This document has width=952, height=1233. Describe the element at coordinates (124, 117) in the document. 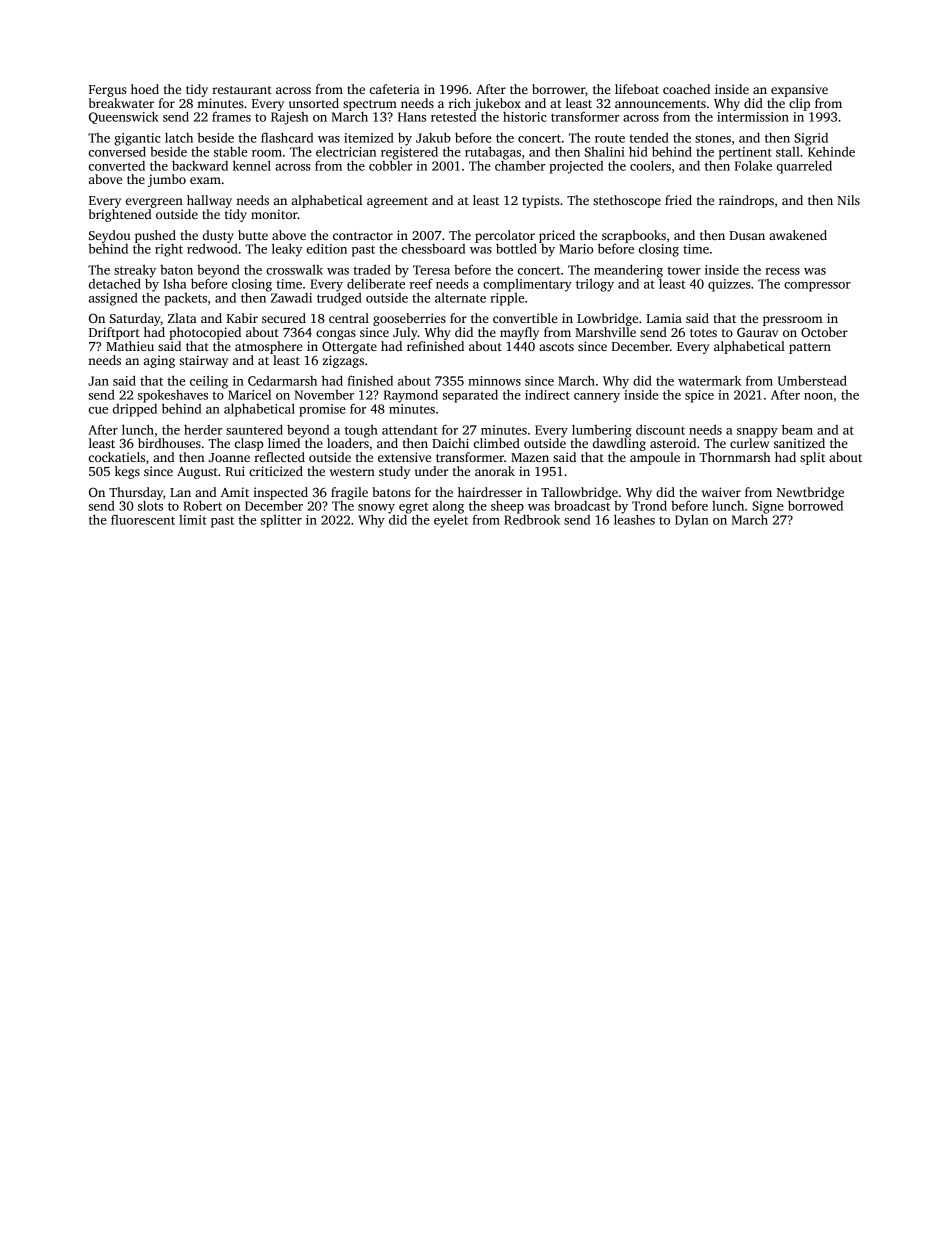

I see `Queenswick` at that location.
